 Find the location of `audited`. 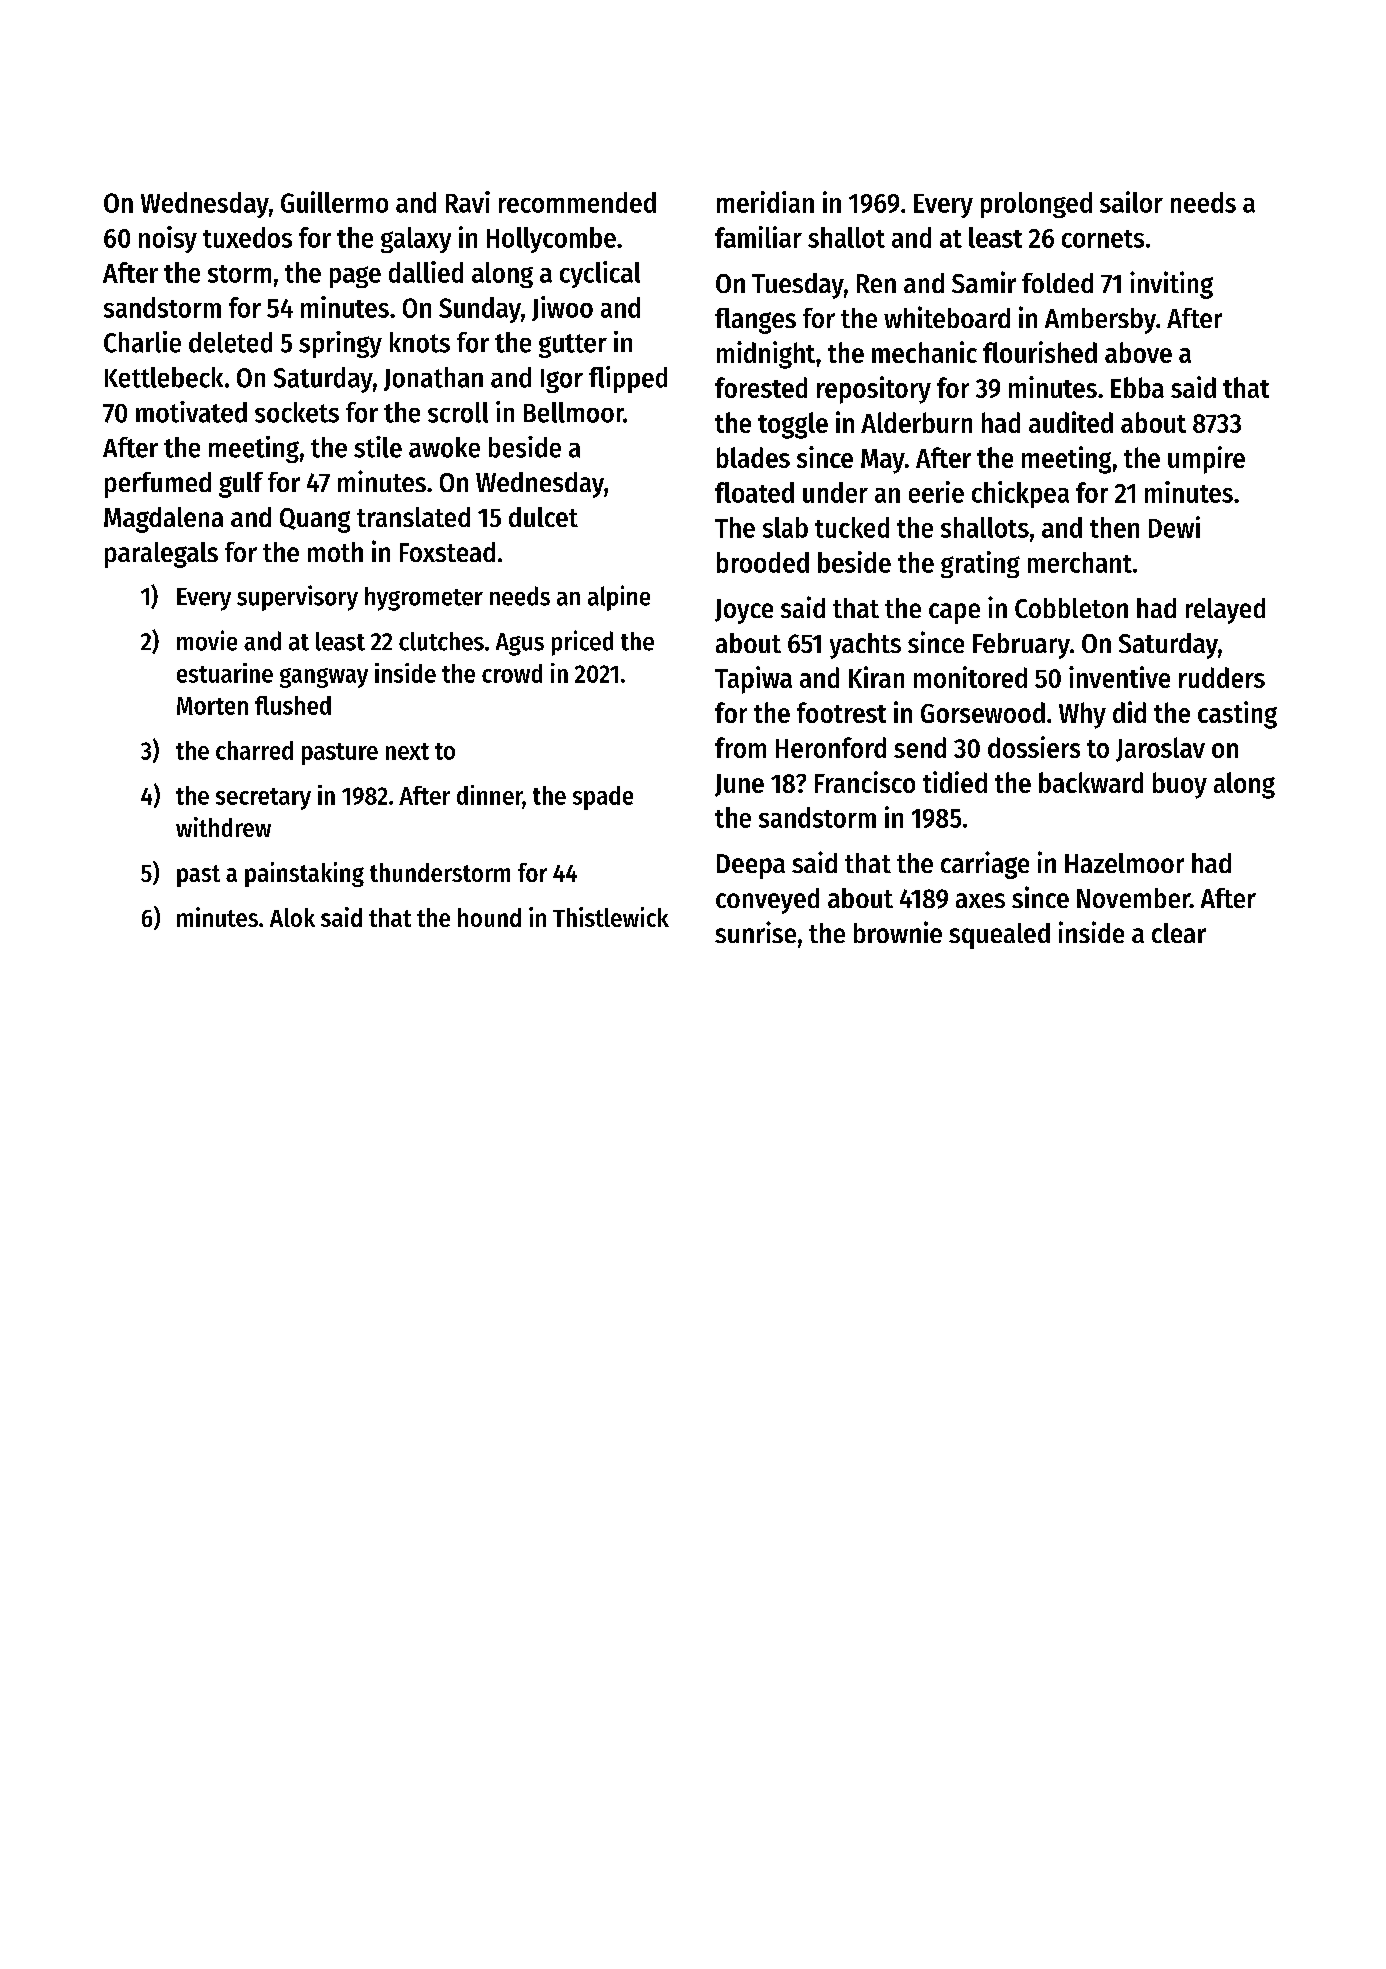

audited is located at coordinates (1071, 422).
